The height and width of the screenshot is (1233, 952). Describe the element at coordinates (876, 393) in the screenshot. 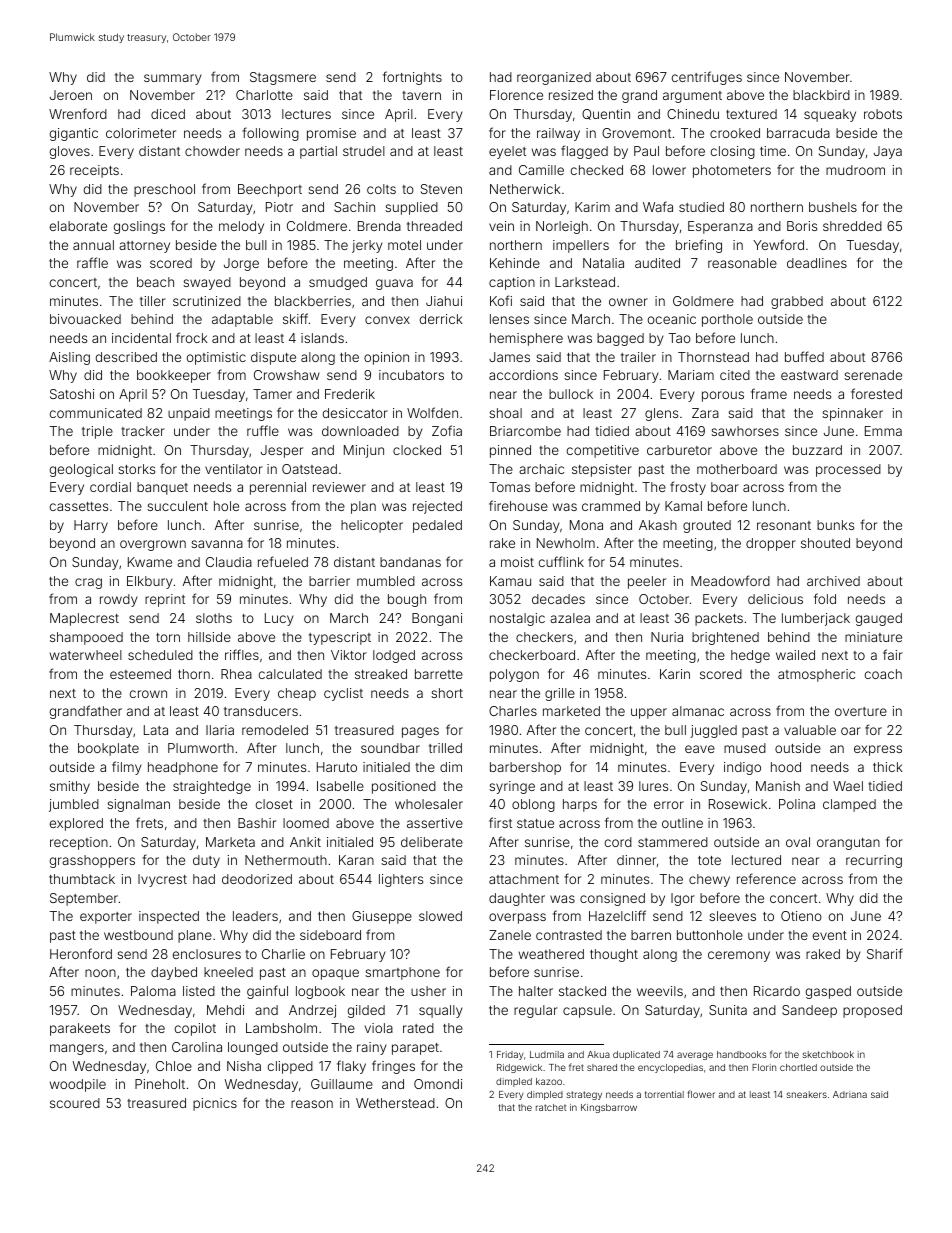

I see `forested` at that location.
